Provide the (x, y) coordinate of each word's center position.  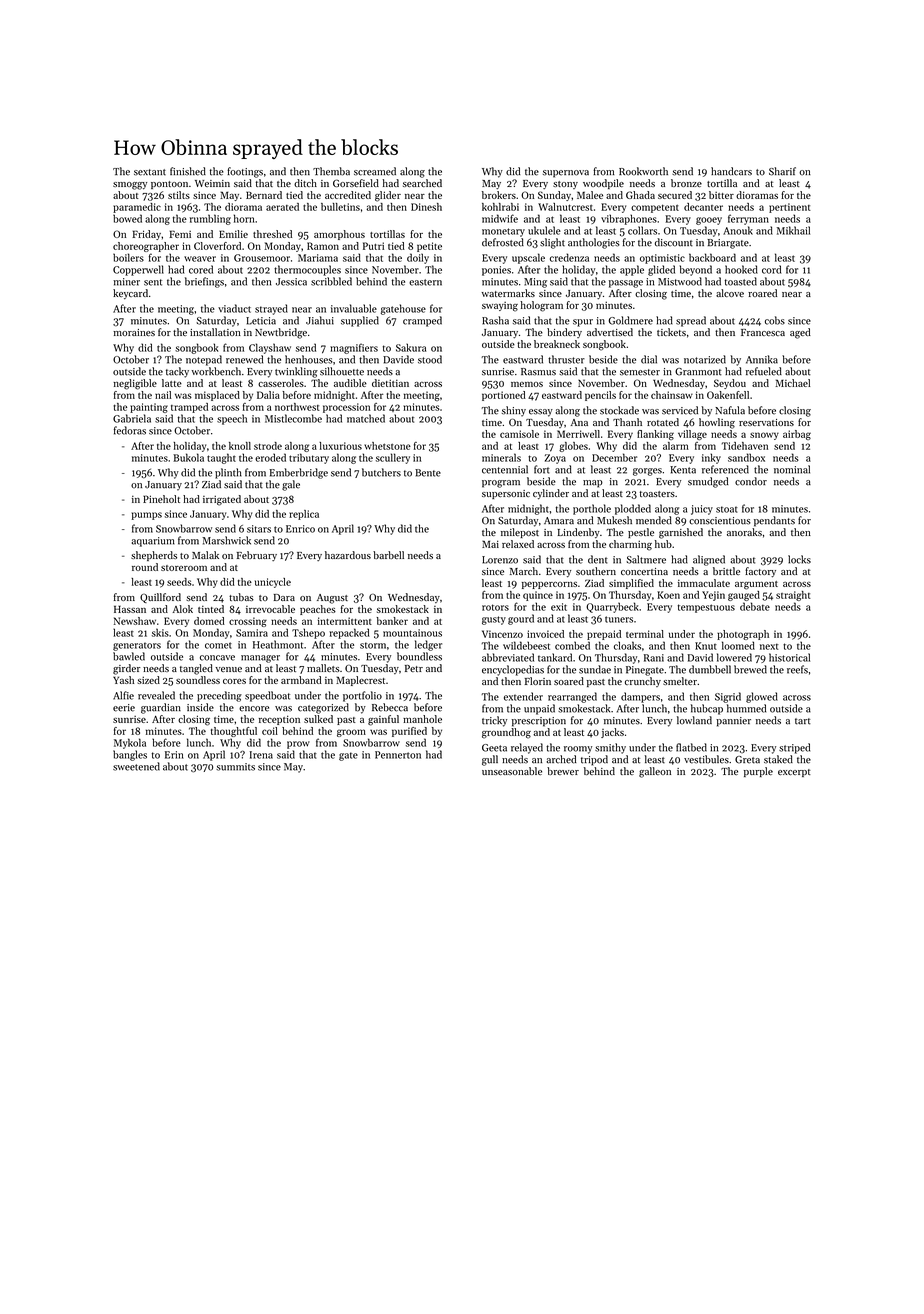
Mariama (318, 258)
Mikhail (793, 230)
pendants (774, 521)
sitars (259, 529)
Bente (428, 473)
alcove (730, 293)
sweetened (136, 766)
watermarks (508, 293)
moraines (134, 332)
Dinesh (426, 207)
